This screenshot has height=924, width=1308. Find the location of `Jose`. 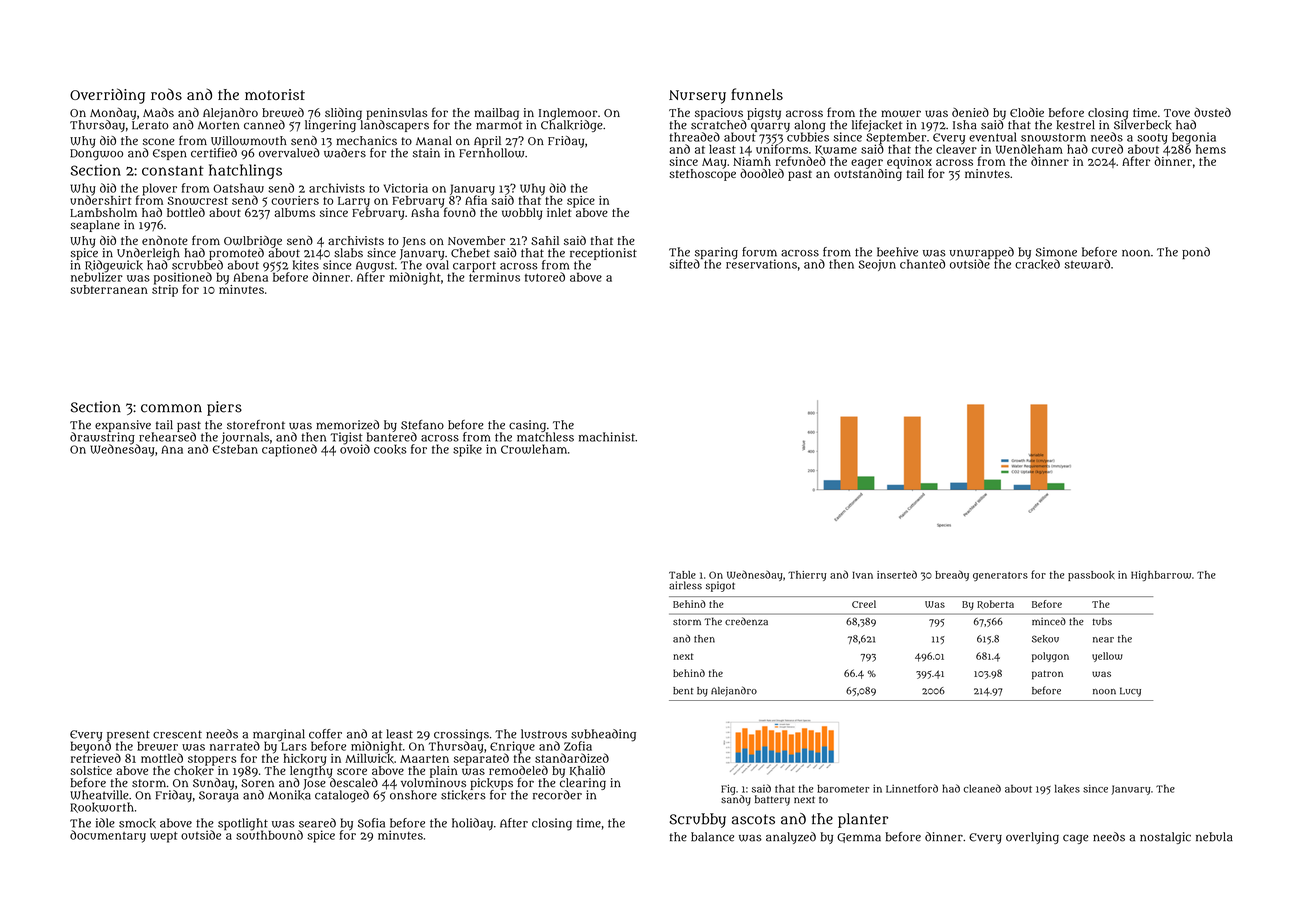

Jose is located at coordinates (314, 784).
